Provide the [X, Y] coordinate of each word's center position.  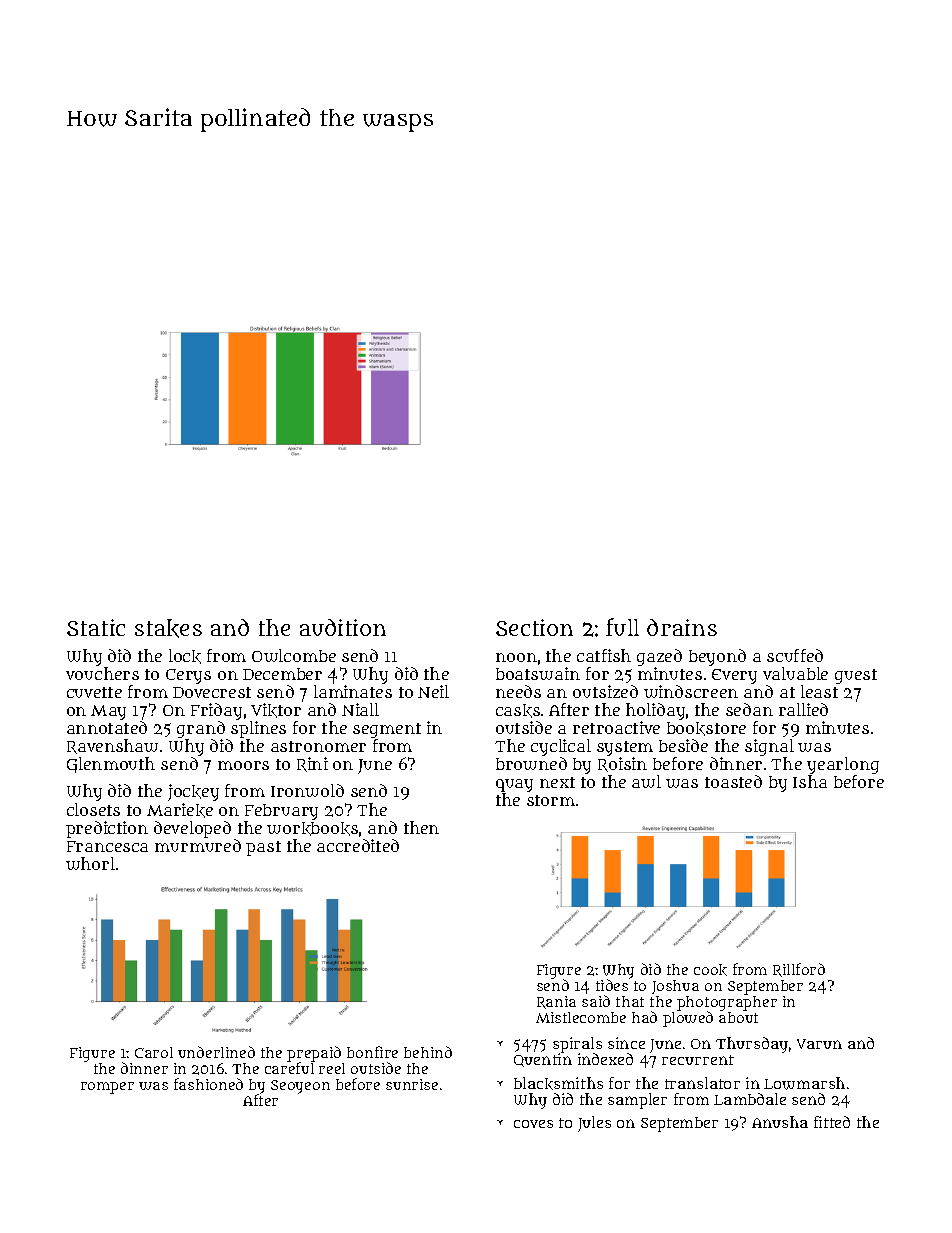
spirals [577, 1045]
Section [534, 627]
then [421, 827]
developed [192, 829]
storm [551, 800]
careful [289, 1068]
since [626, 1043]
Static [96, 627]
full [622, 627]
